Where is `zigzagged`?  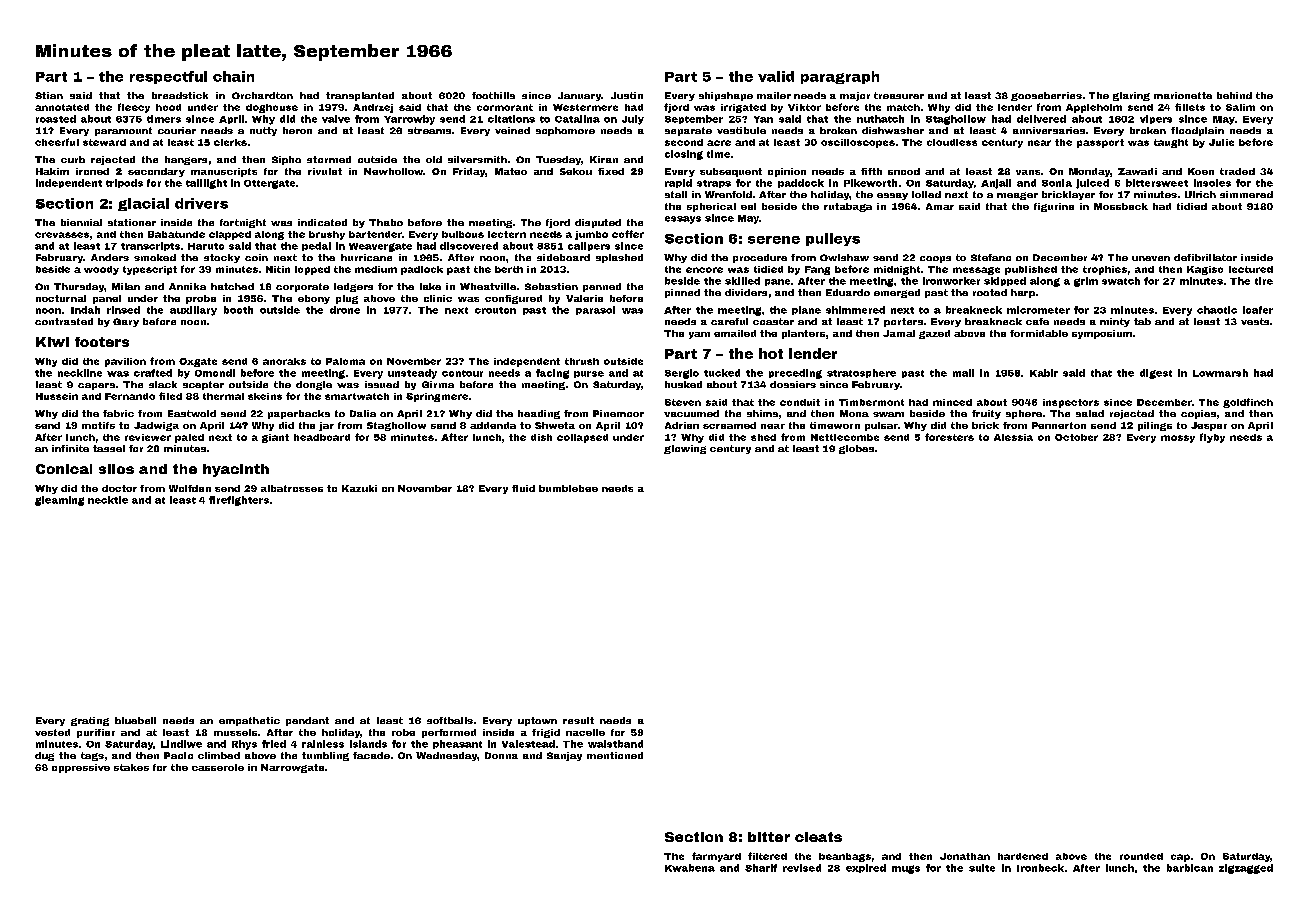
zigzagged is located at coordinates (1246, 869).
